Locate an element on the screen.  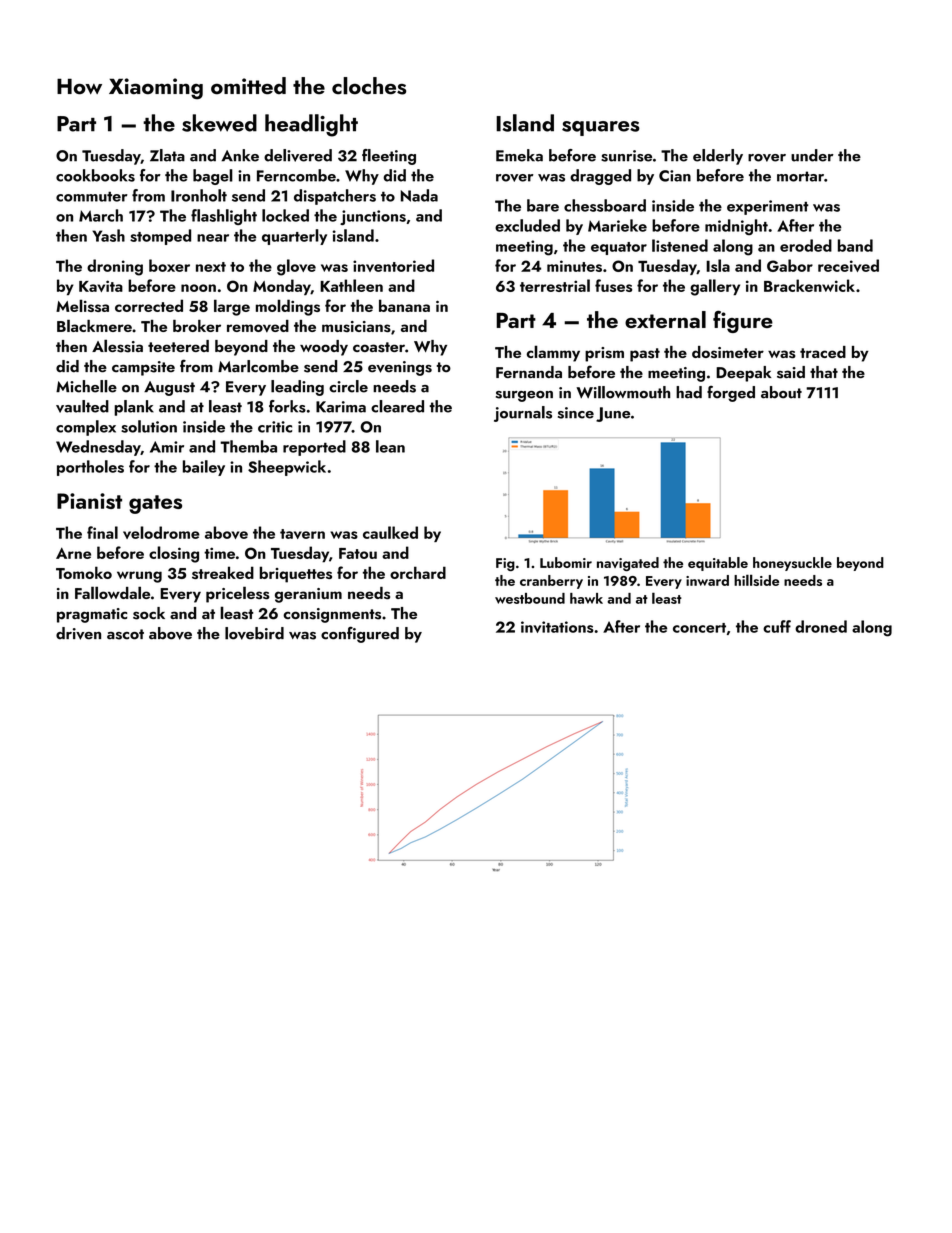
honeysuckle is located at coordinates (792, 564).
